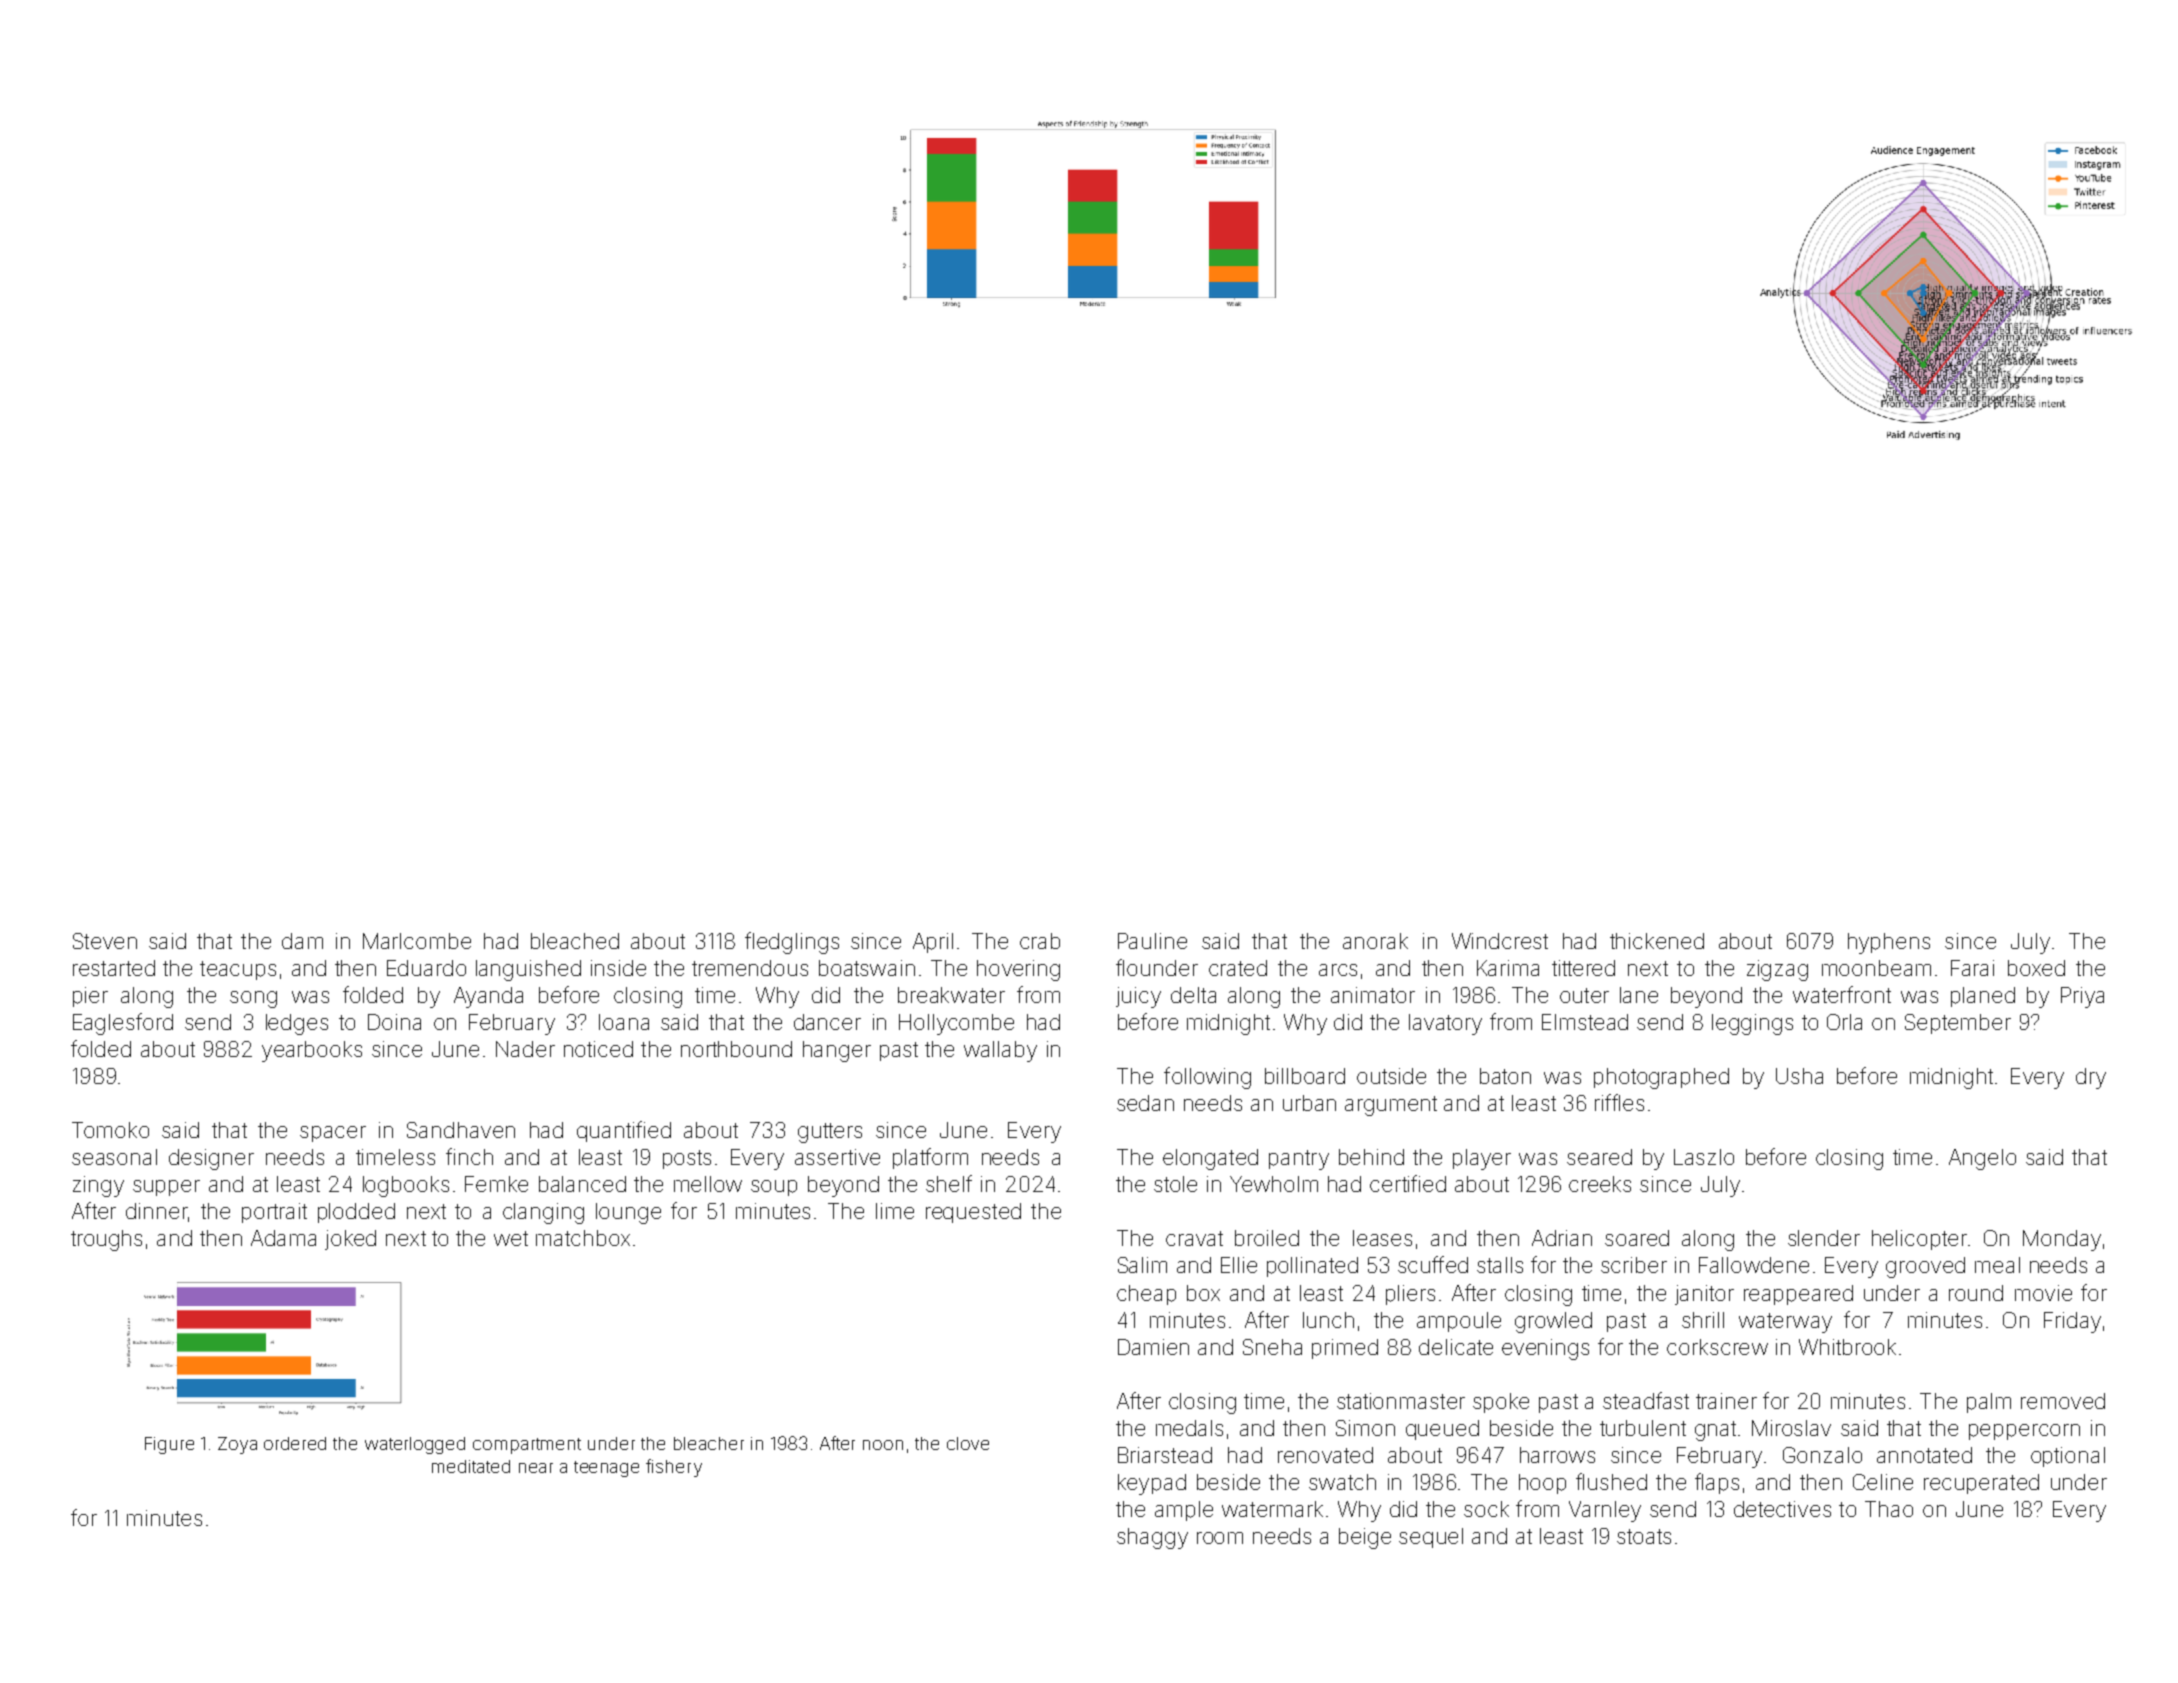 The width and height of the page is (2178, 1683). I want to click on recuperated, so click(1981, 1484).
